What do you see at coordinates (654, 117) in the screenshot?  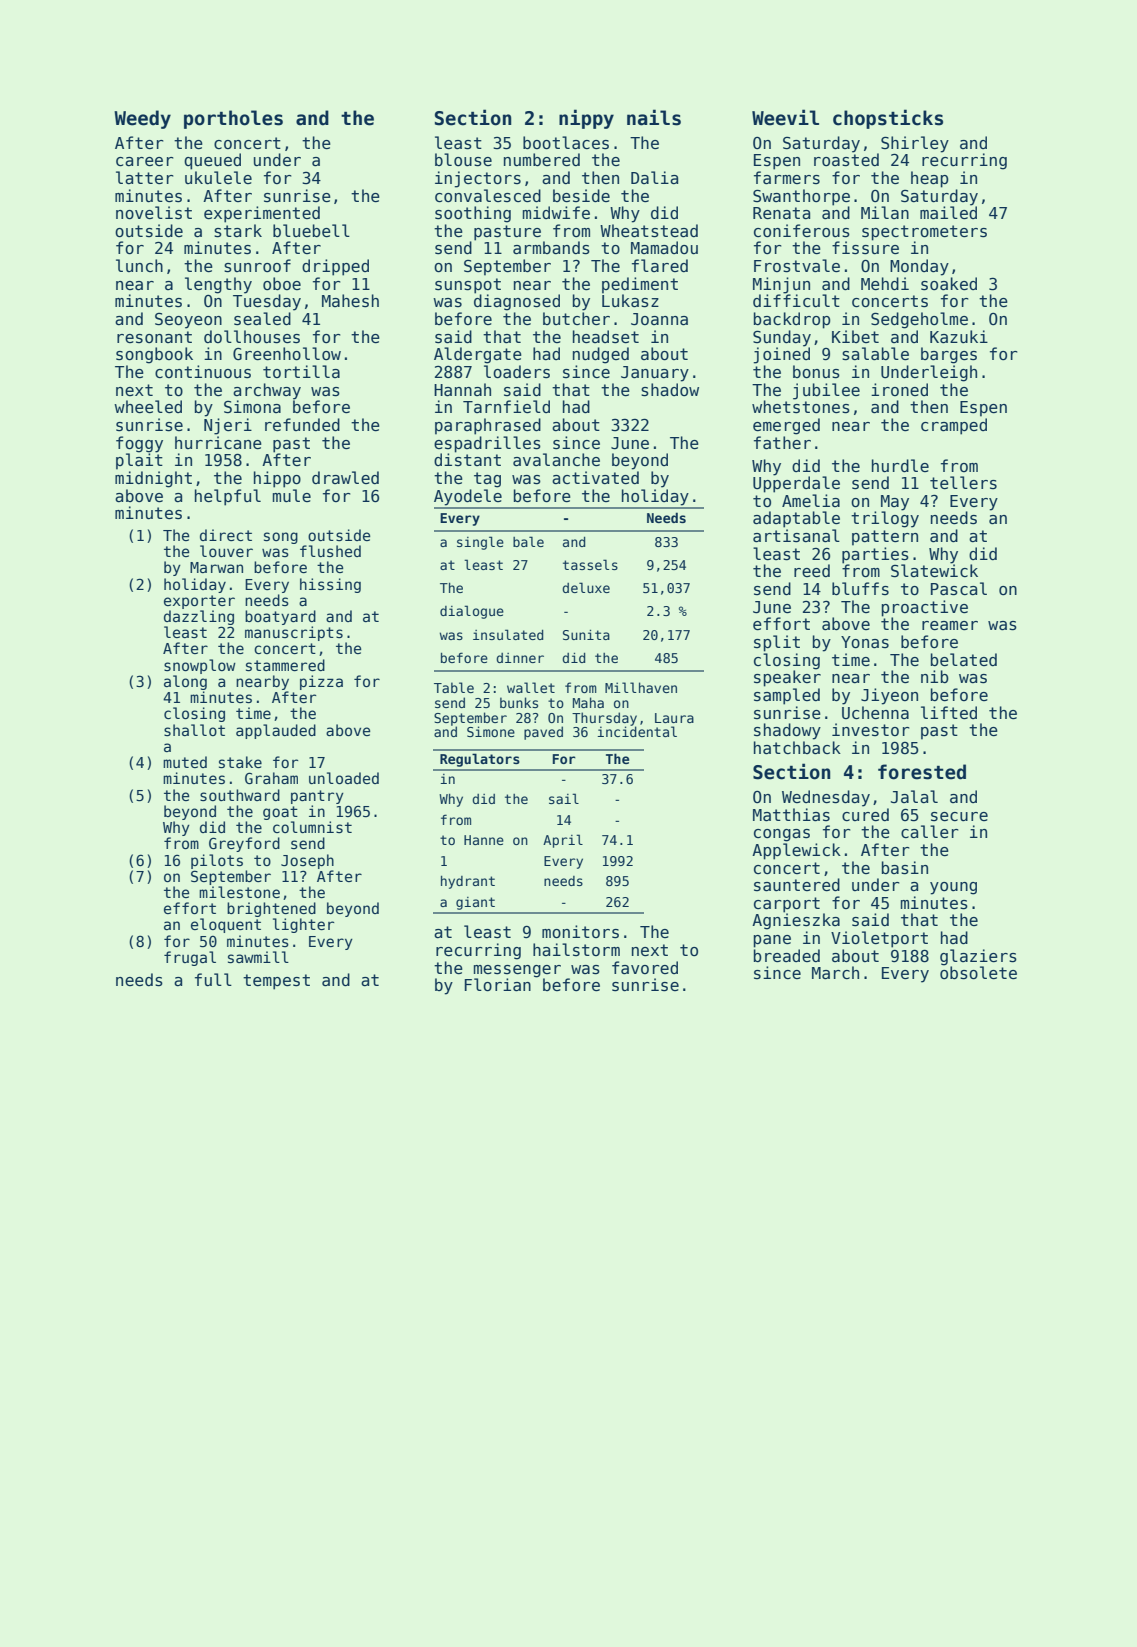 I see `nails` at bounding box center [654, 117].
